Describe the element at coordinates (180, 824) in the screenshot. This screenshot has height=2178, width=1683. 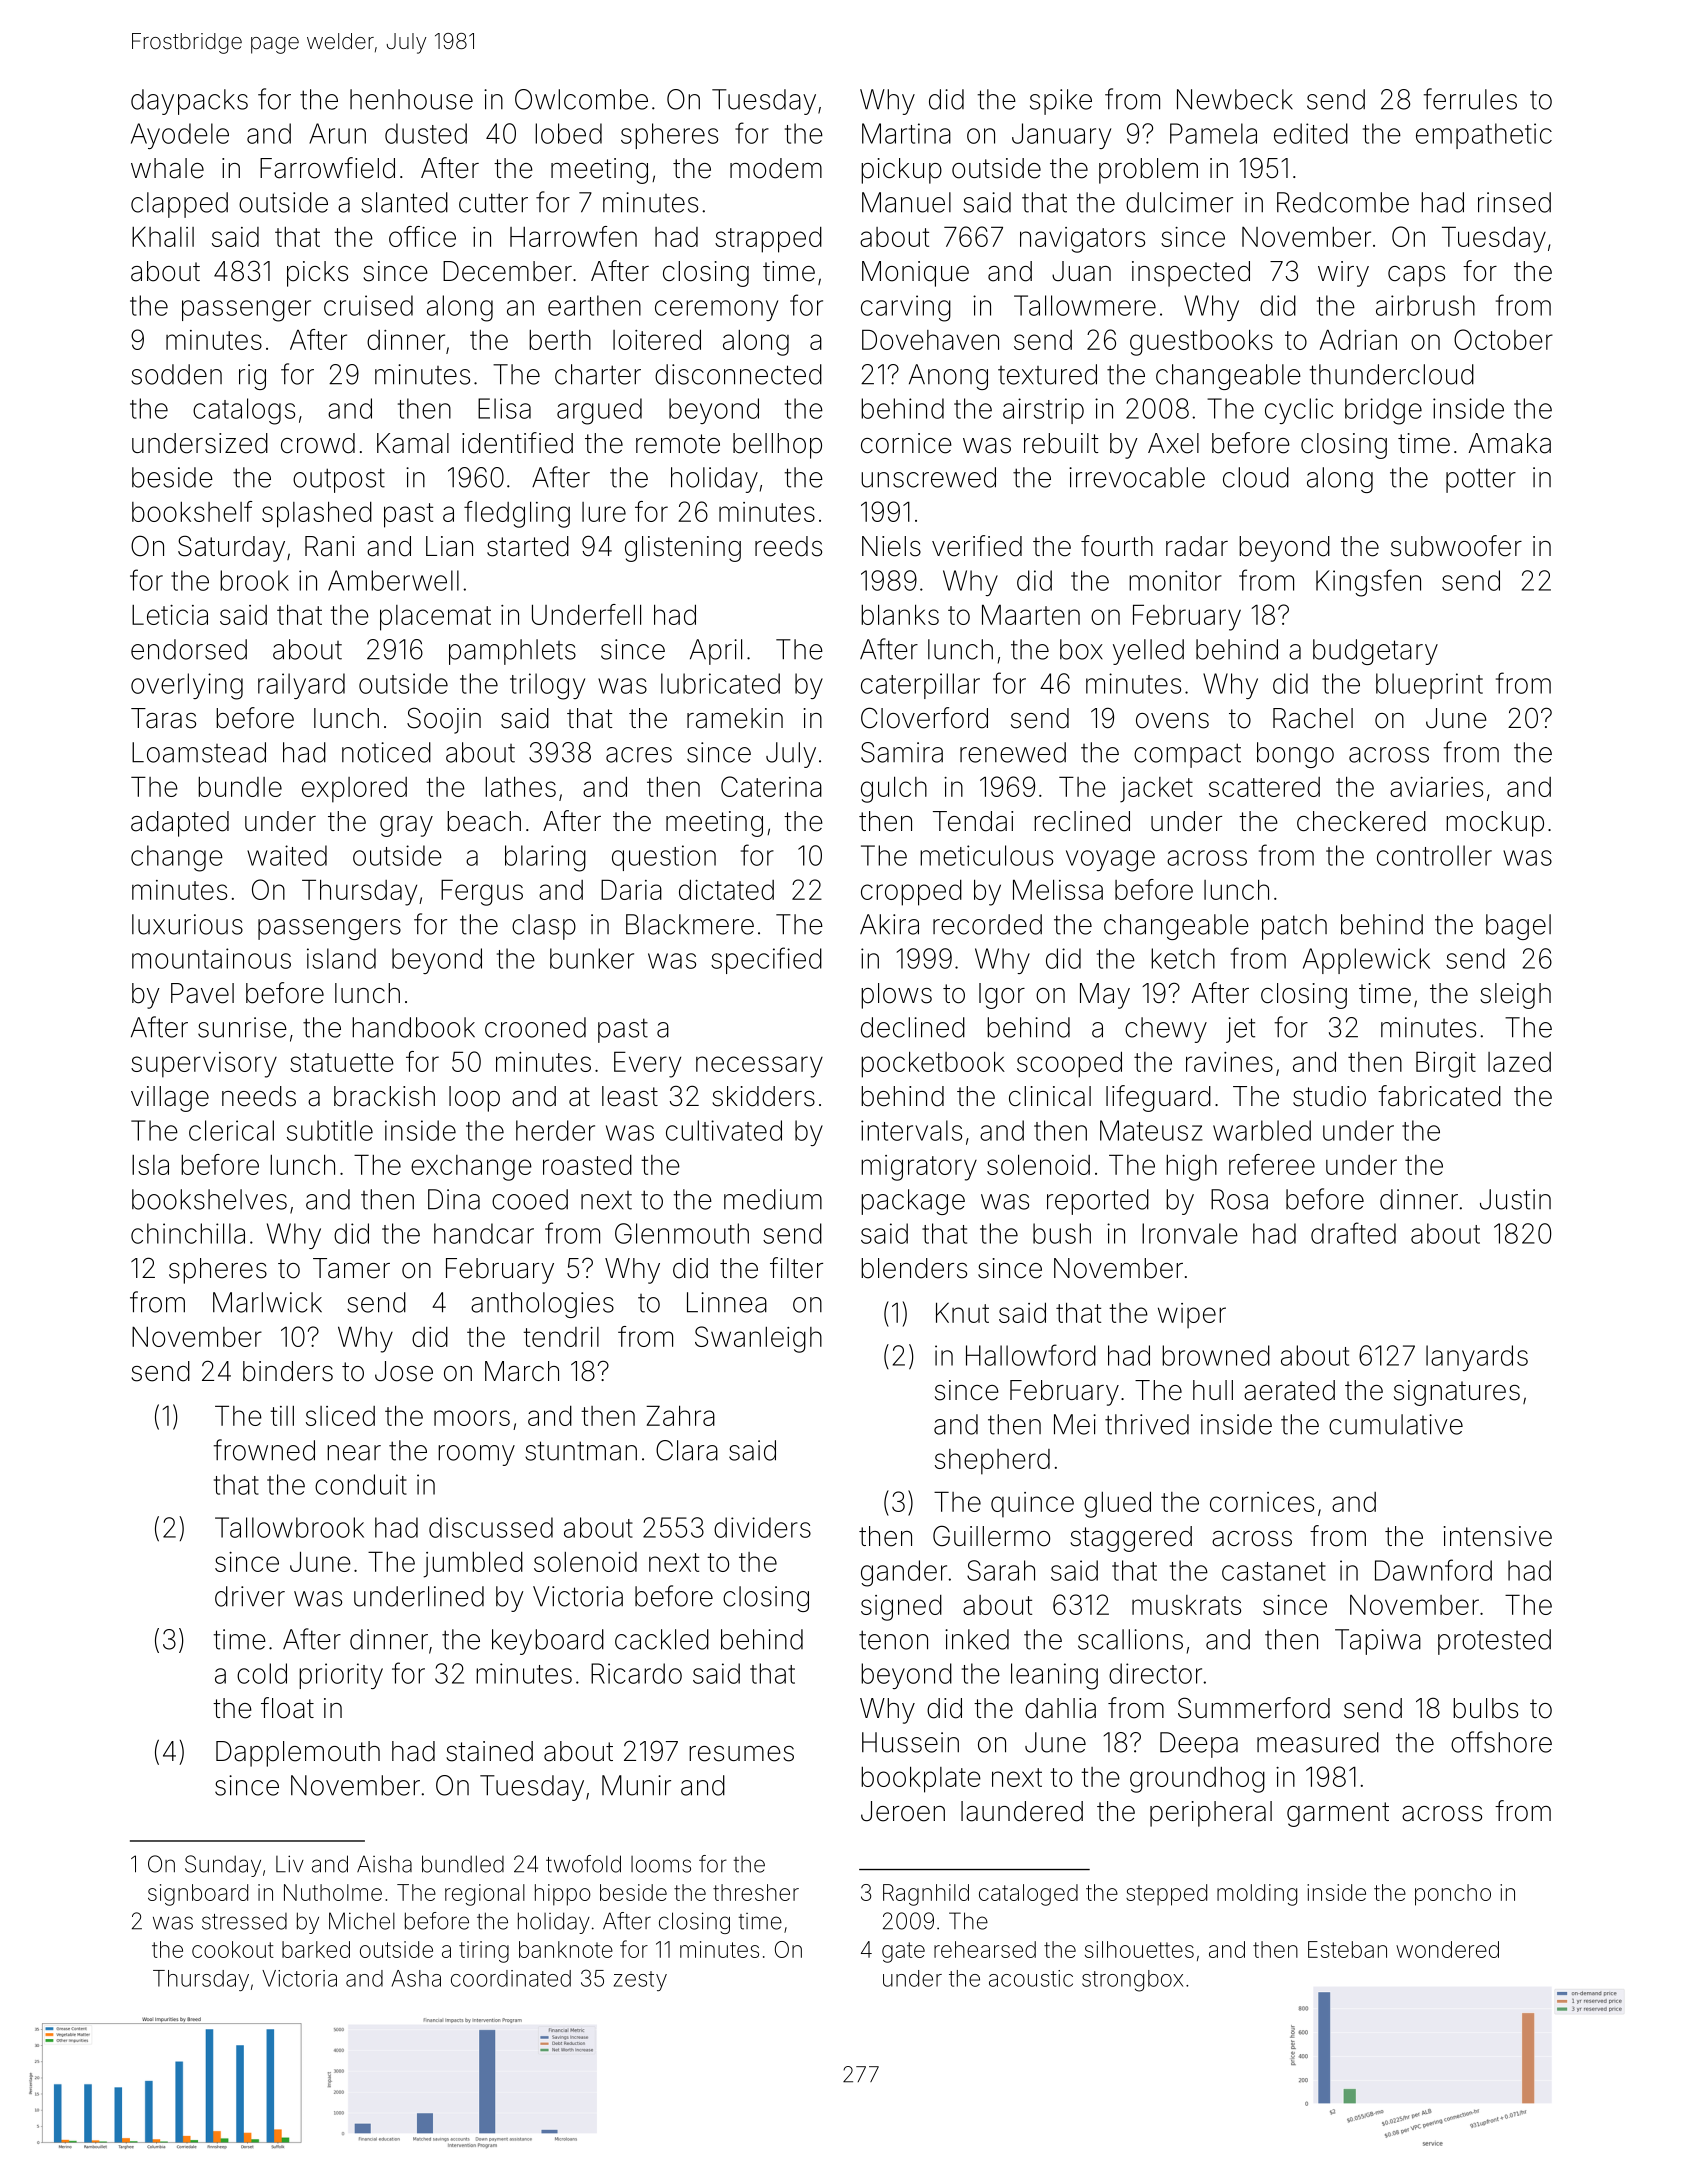
I see `adapted` at that location.
